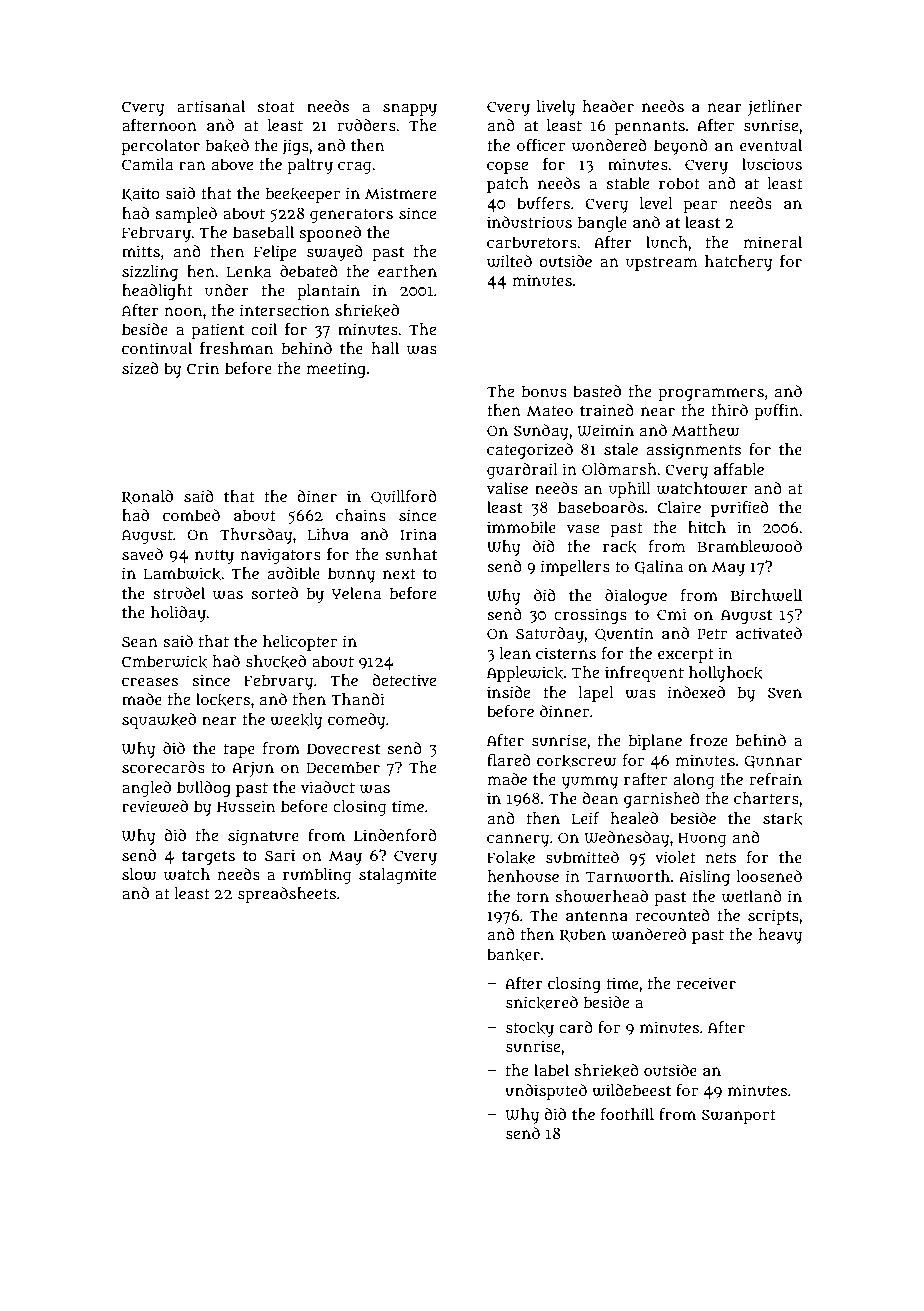 The width and height of the screenshot is (924, 1311). Describe the element at coordinates (546, 1092) in the screenshot. I see `undisputed` at that location.
